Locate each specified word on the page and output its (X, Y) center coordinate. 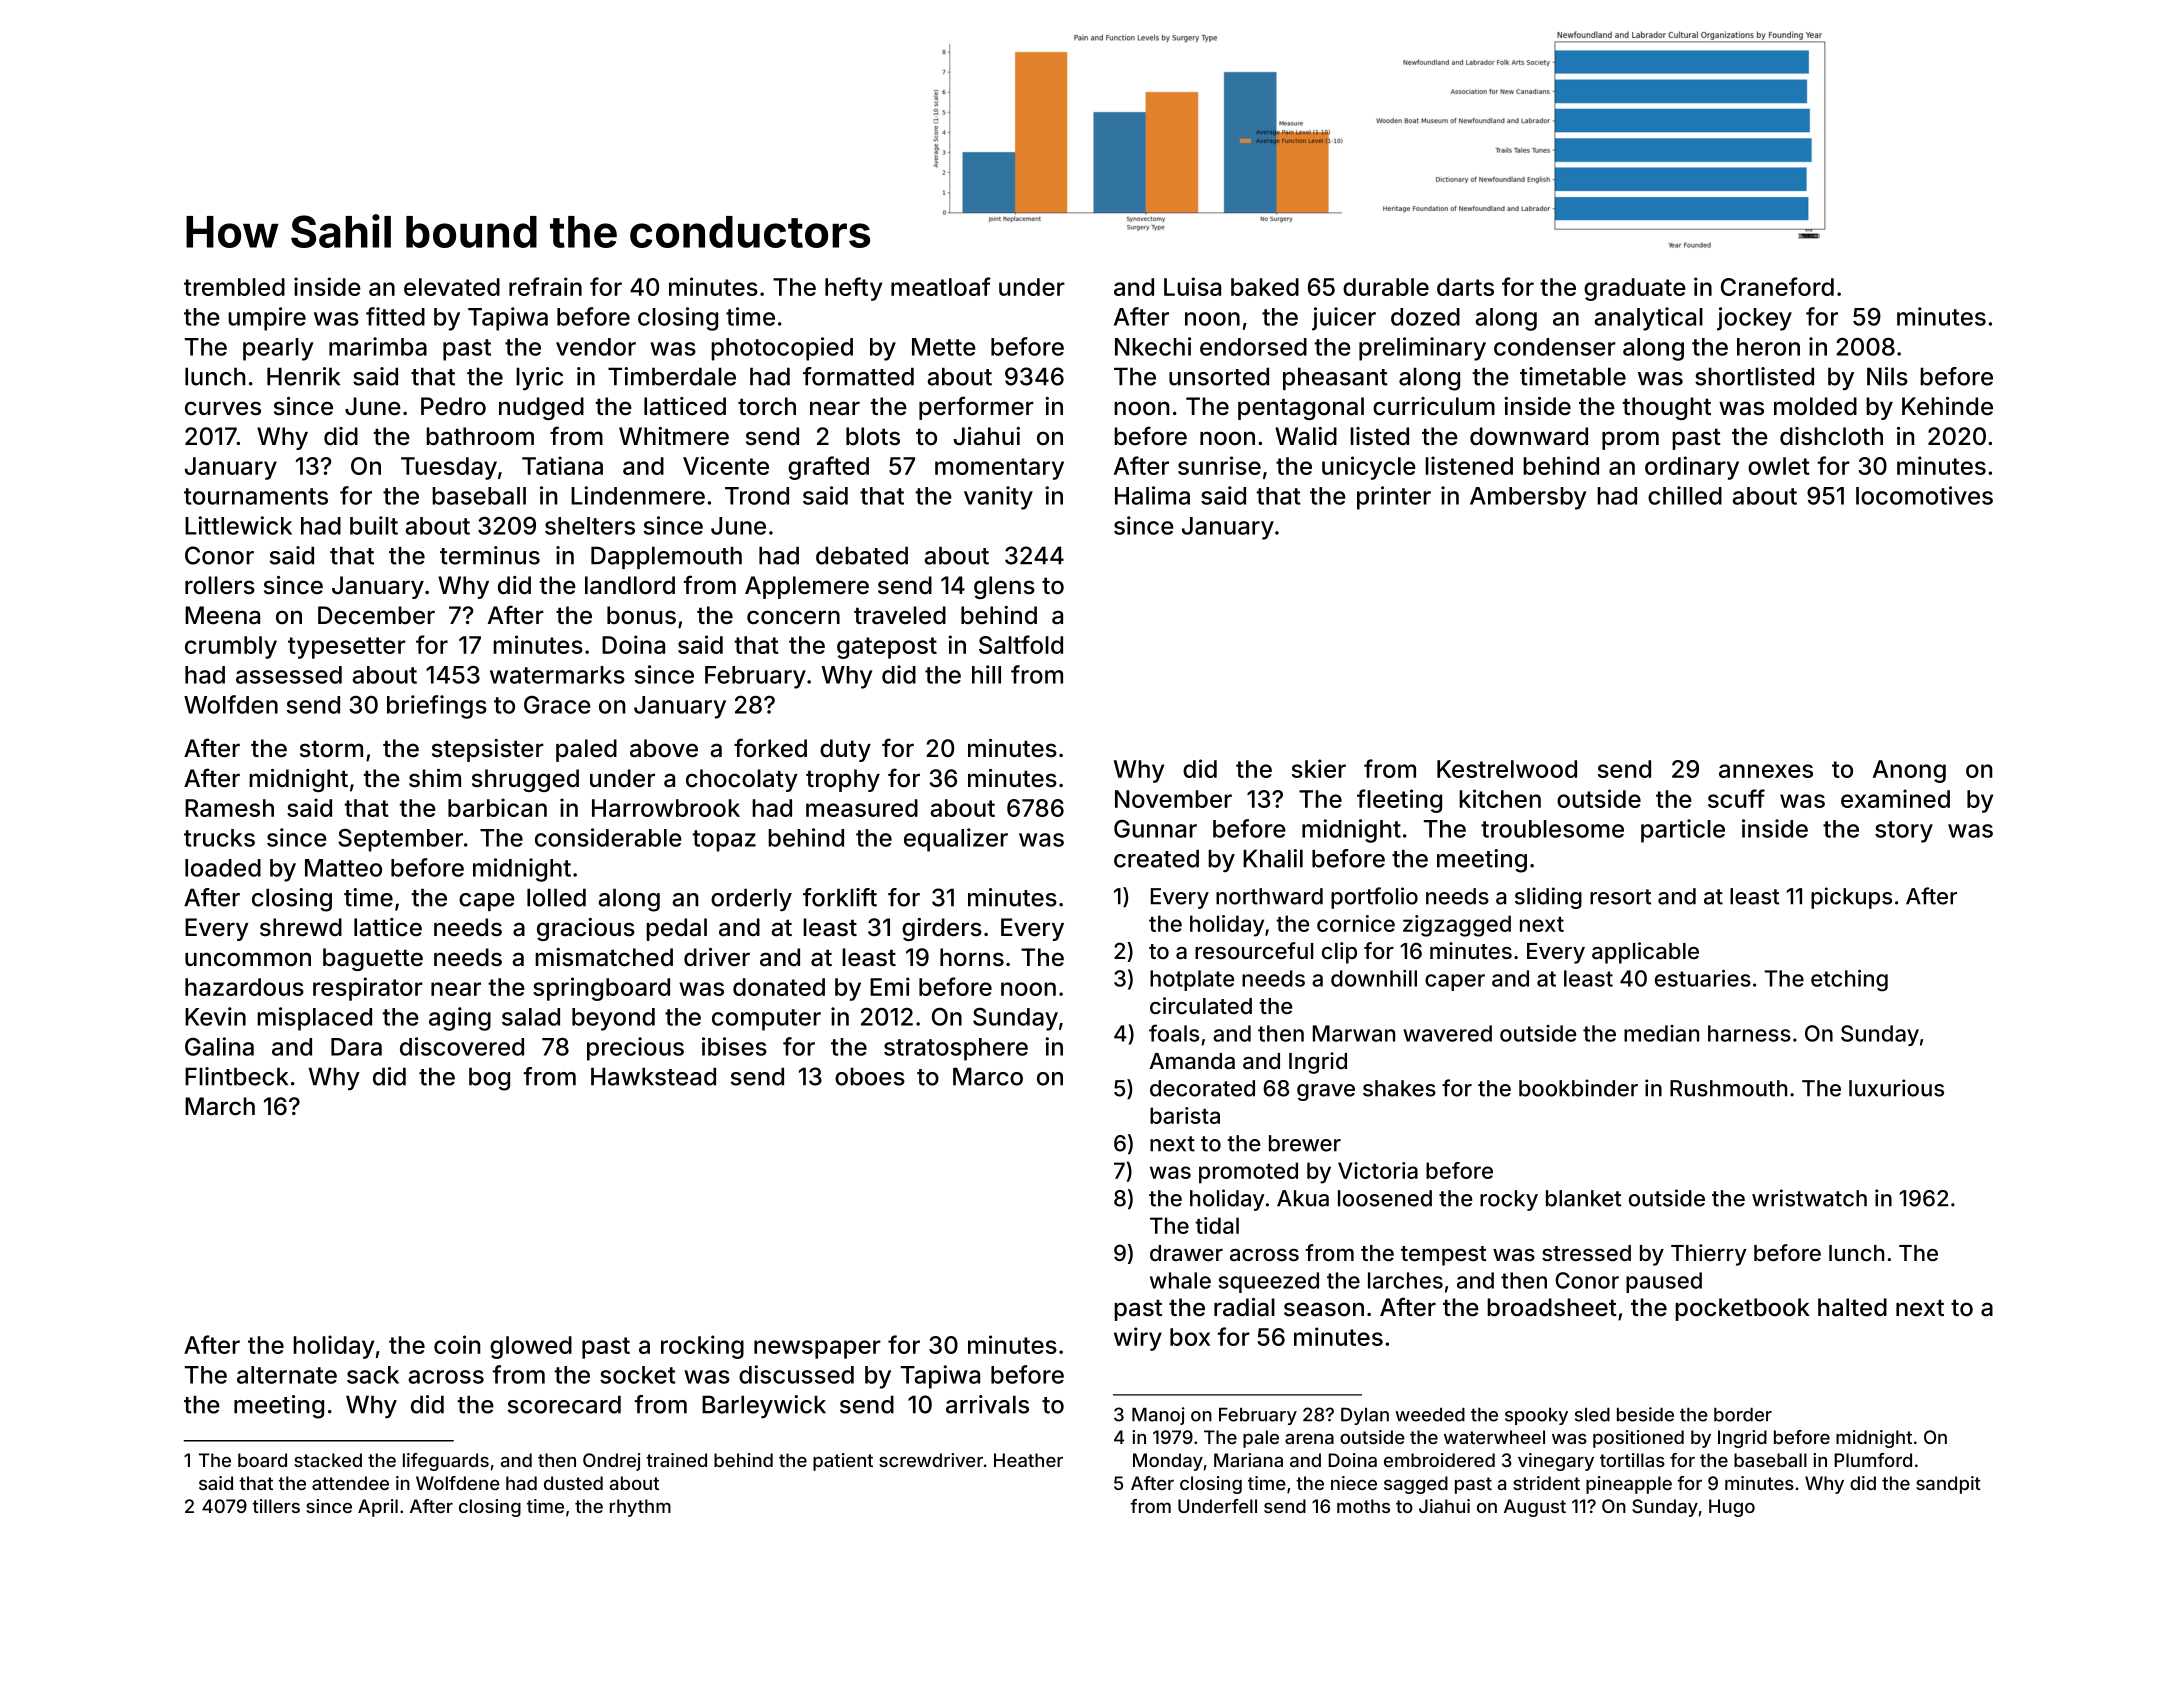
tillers (276, 1506)
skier (1319, 768)
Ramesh (229, 808)
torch (767, 406)
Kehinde (1947, 406)
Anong (1909, 771)
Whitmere (674, 436)
